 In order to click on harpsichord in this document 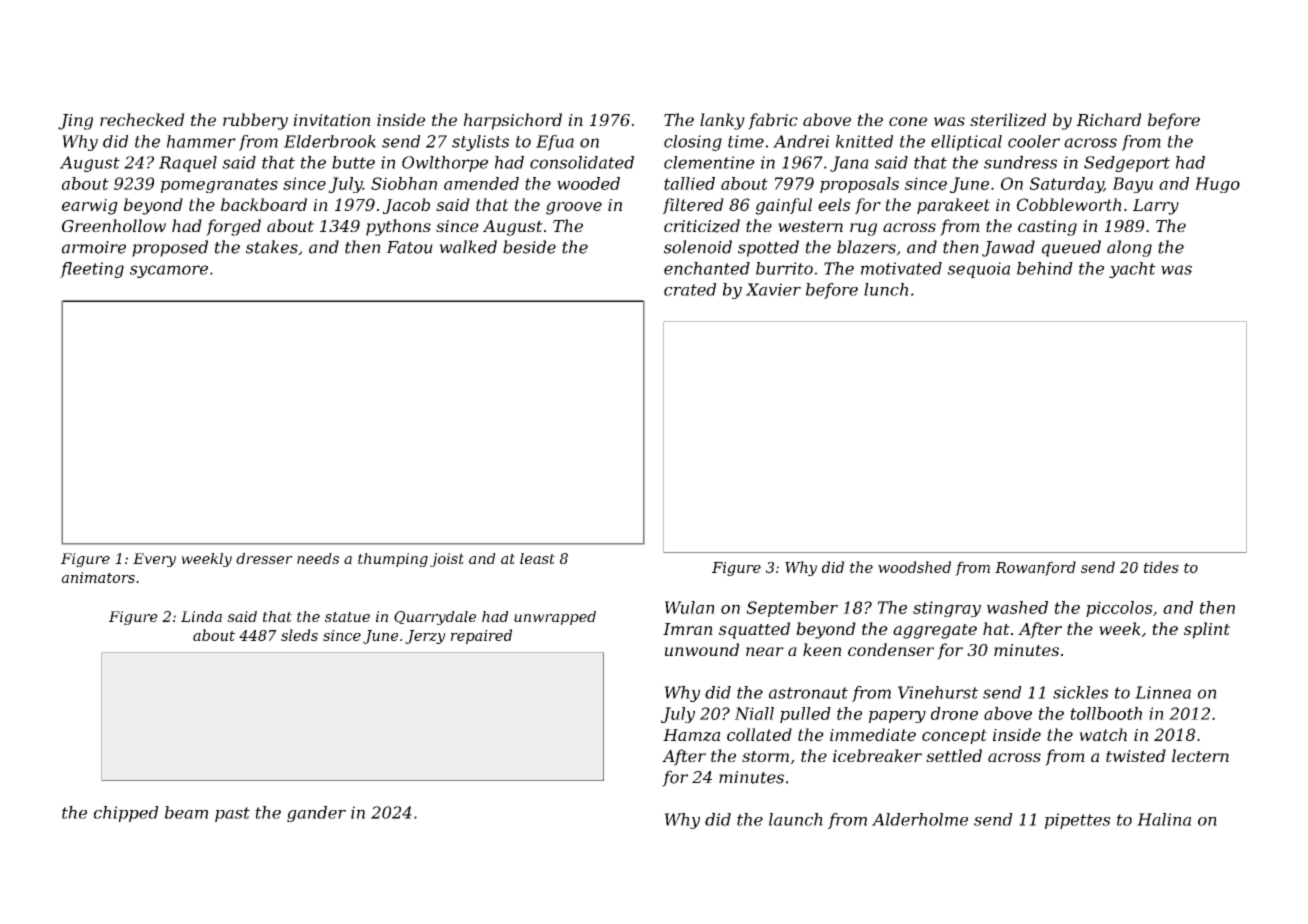, I will do `click(513, 121)`.
